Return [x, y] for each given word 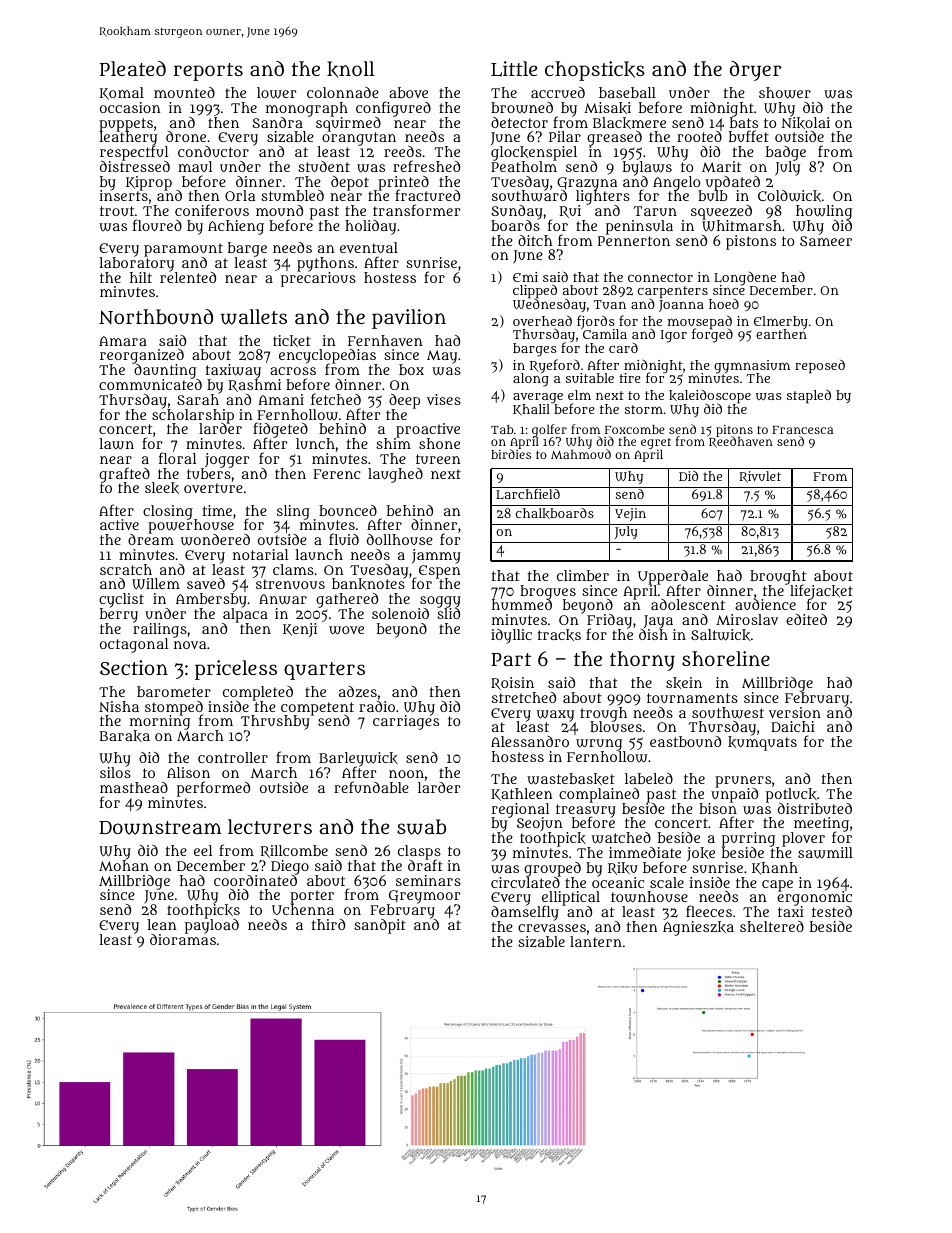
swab [421, 827]
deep [404, 401]
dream [151, 539]
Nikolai [805, 123]
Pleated [133, 68]
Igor [674, 336]
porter [312, 897]
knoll [351, 69]
